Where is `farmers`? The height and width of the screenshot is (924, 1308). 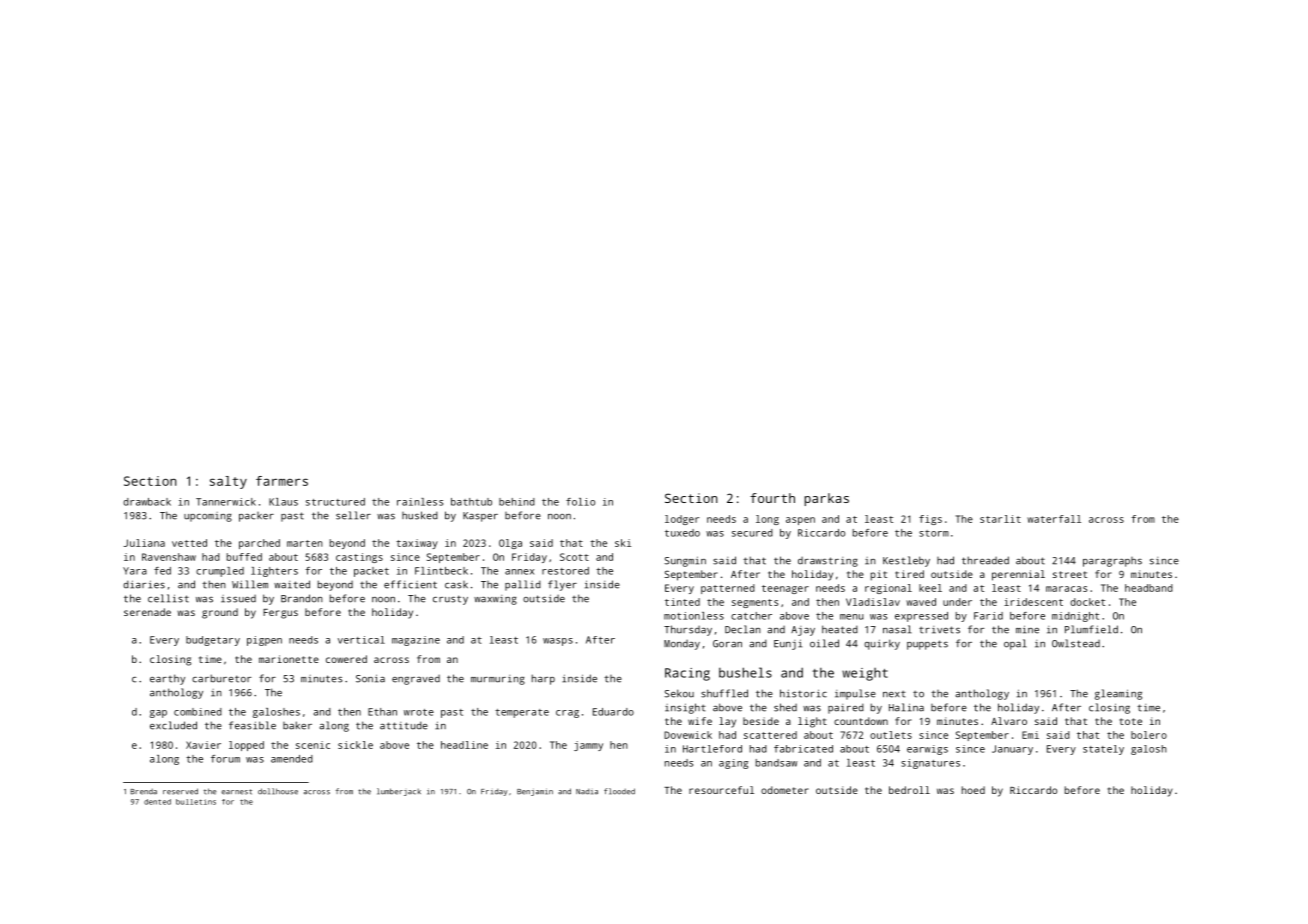 farmers is located at coordinates (282, 481).
